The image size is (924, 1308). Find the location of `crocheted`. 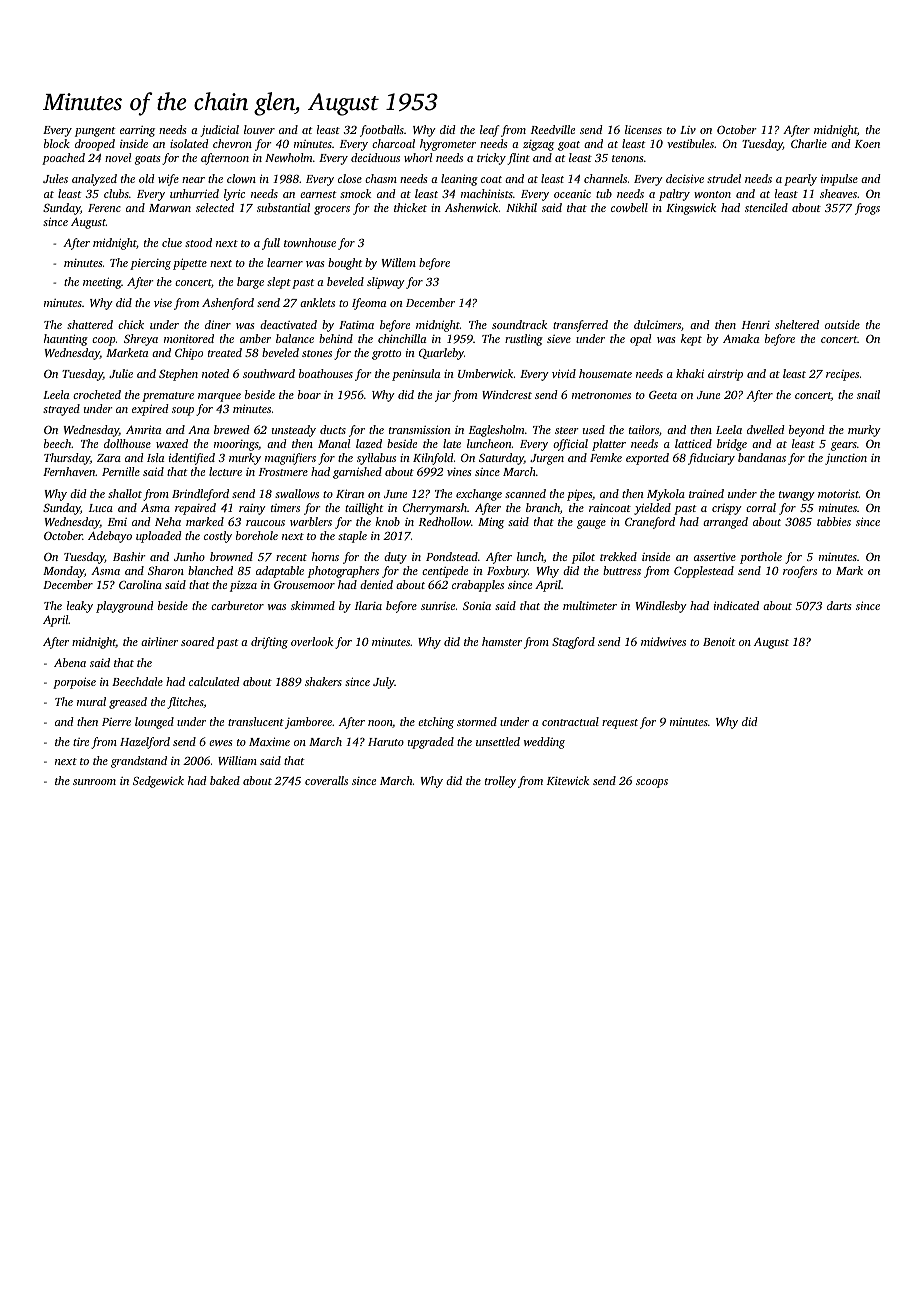

crocheted is located at coordinates (97, 394).
